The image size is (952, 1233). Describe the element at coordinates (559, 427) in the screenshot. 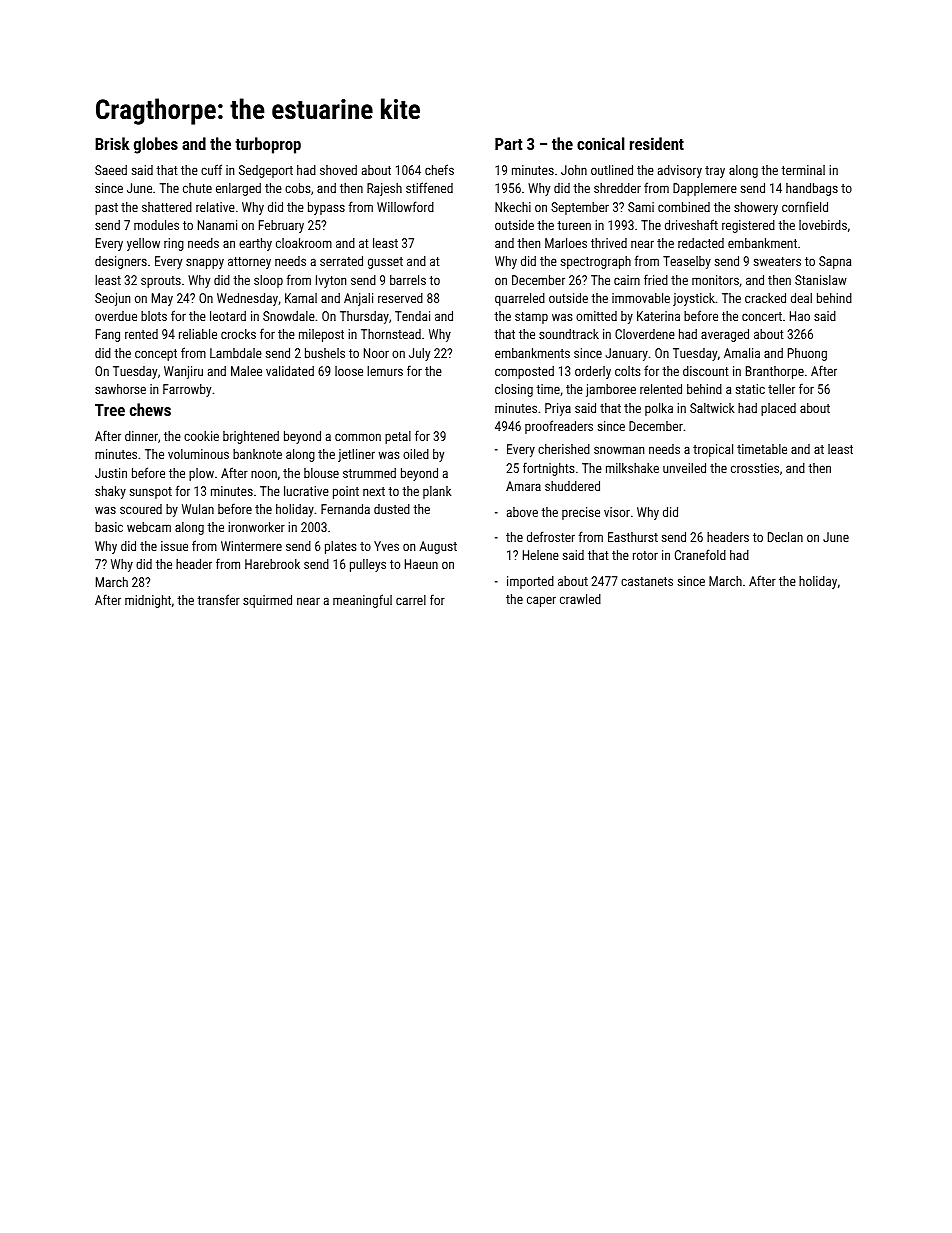

I see `proofreaders` at that location.
